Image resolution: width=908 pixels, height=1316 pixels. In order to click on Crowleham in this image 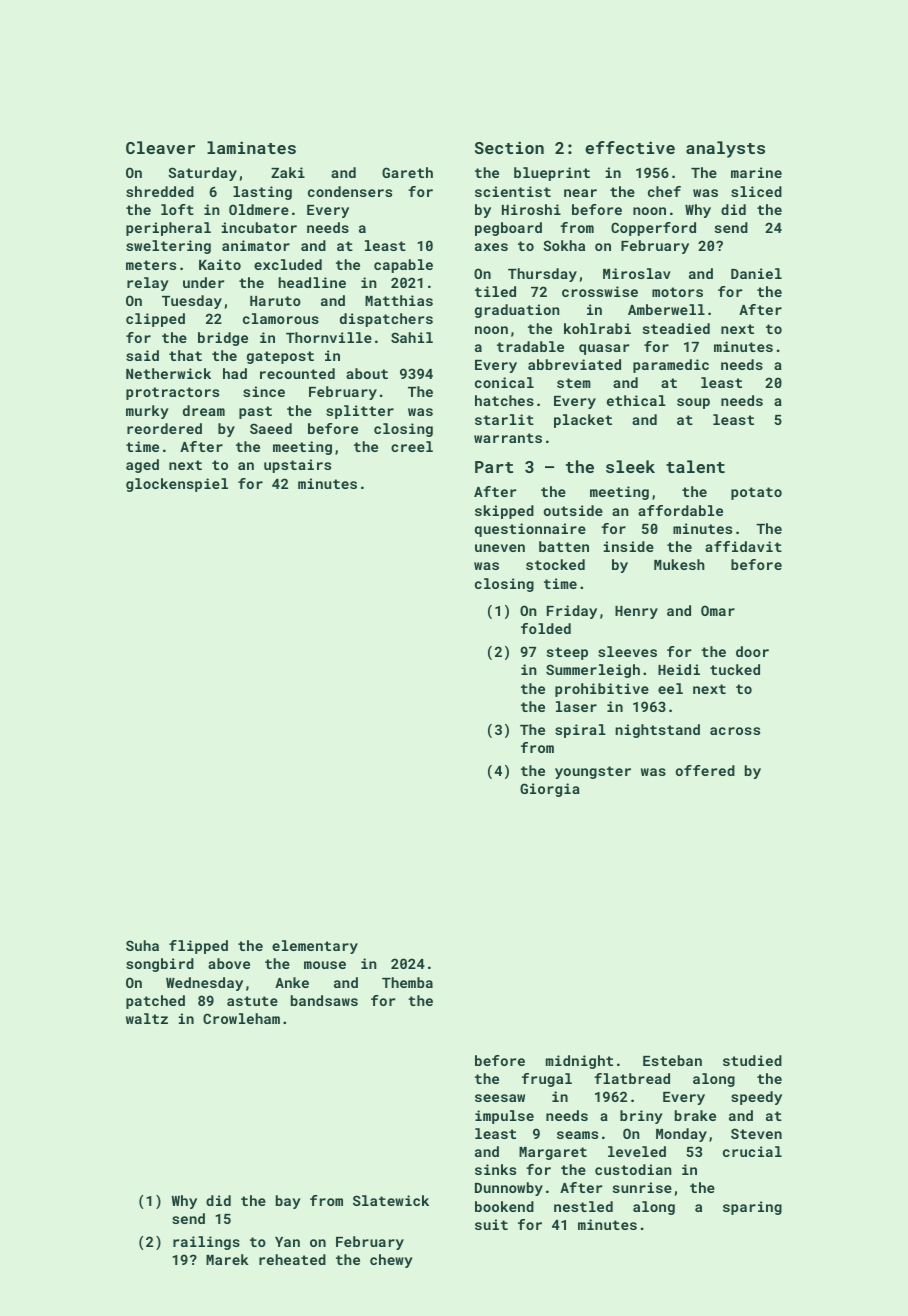, I will do `click(241, 1018)`.
